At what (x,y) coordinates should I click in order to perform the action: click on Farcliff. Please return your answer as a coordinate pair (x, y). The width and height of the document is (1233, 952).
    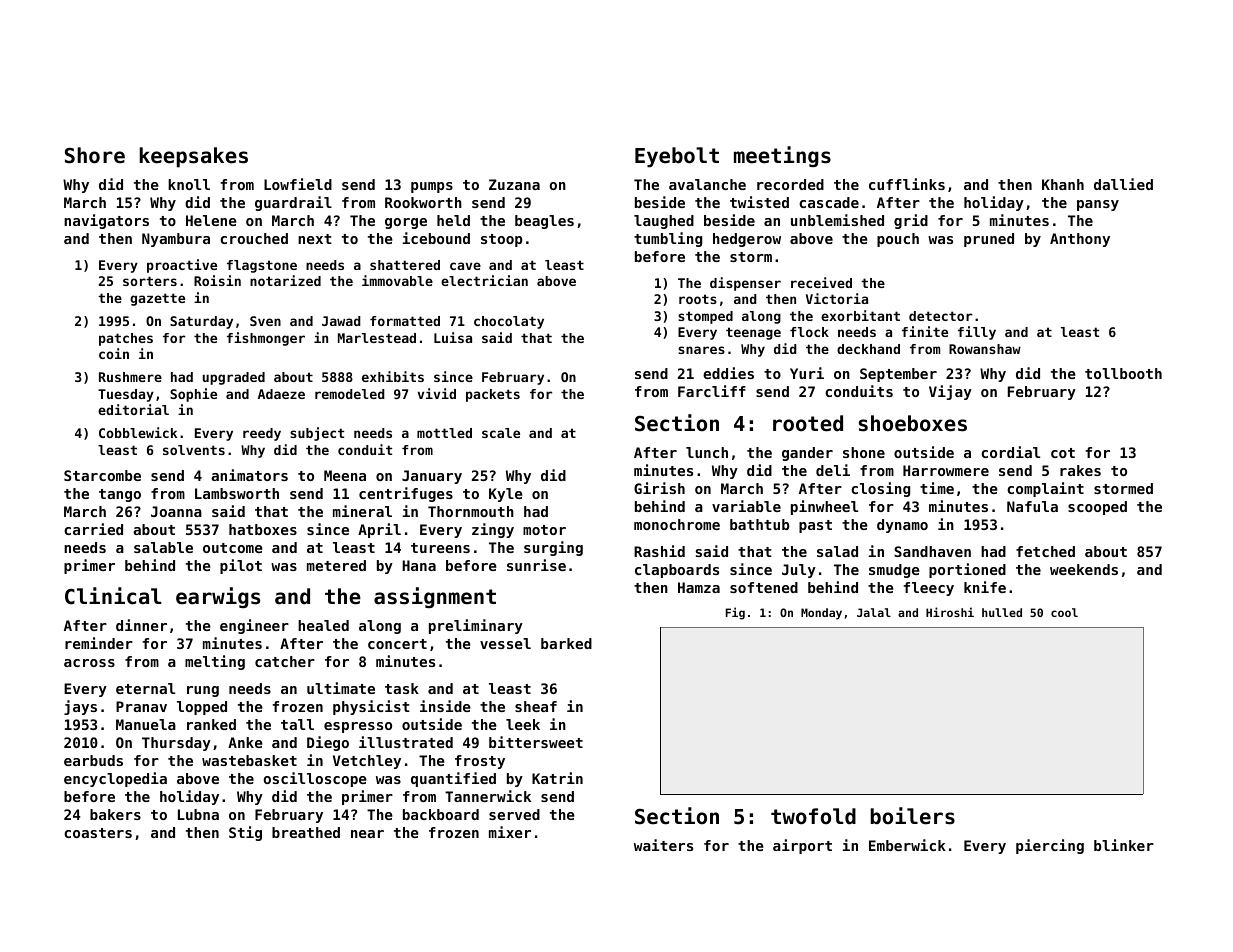
    Looking at the image, I should click on (712, 391).
